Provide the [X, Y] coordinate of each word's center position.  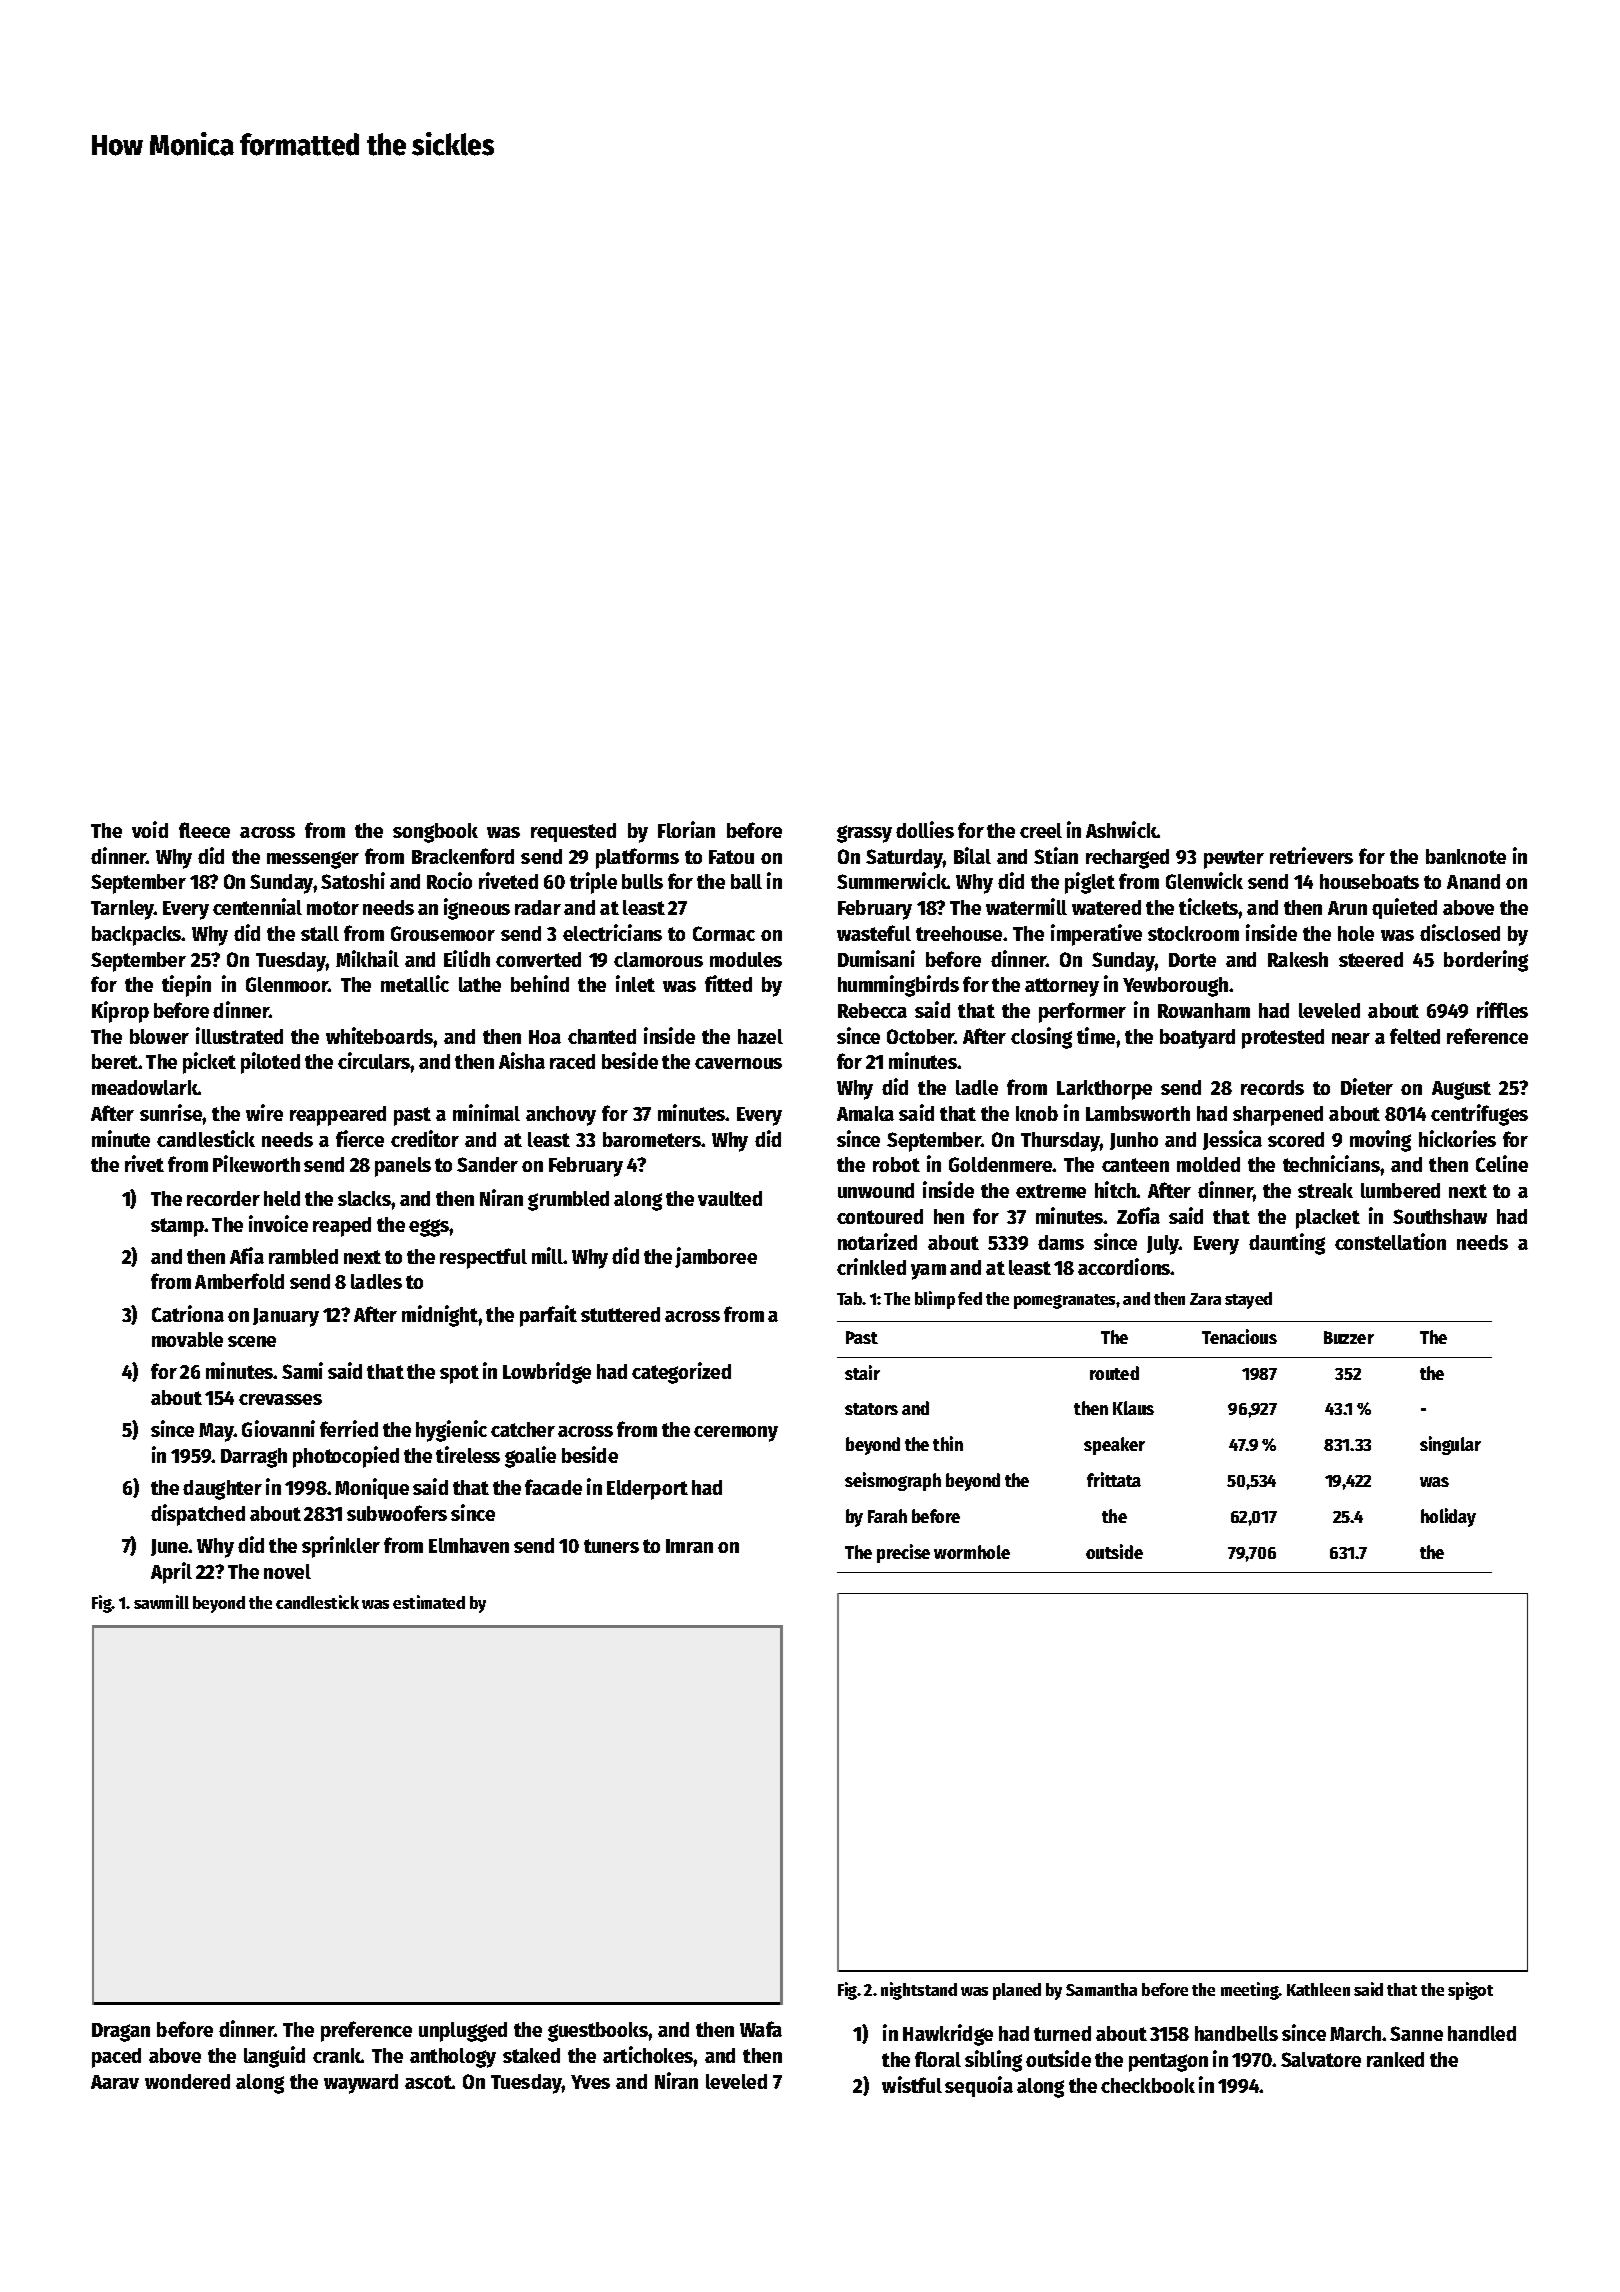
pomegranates [1064, 1301]
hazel [760, 1036]
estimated [429, 1602]
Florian [686, 829]
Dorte [1192, 960]
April [171, 1573]
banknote [1466, 856]
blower [159, 1036]
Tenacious [1239, 1336]
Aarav [115, 2082]
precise [903, 1553]
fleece [204, 830]
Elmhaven [469, 1545]
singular [1450, 1445]
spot [459, 1374]
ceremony [736, 1434]
